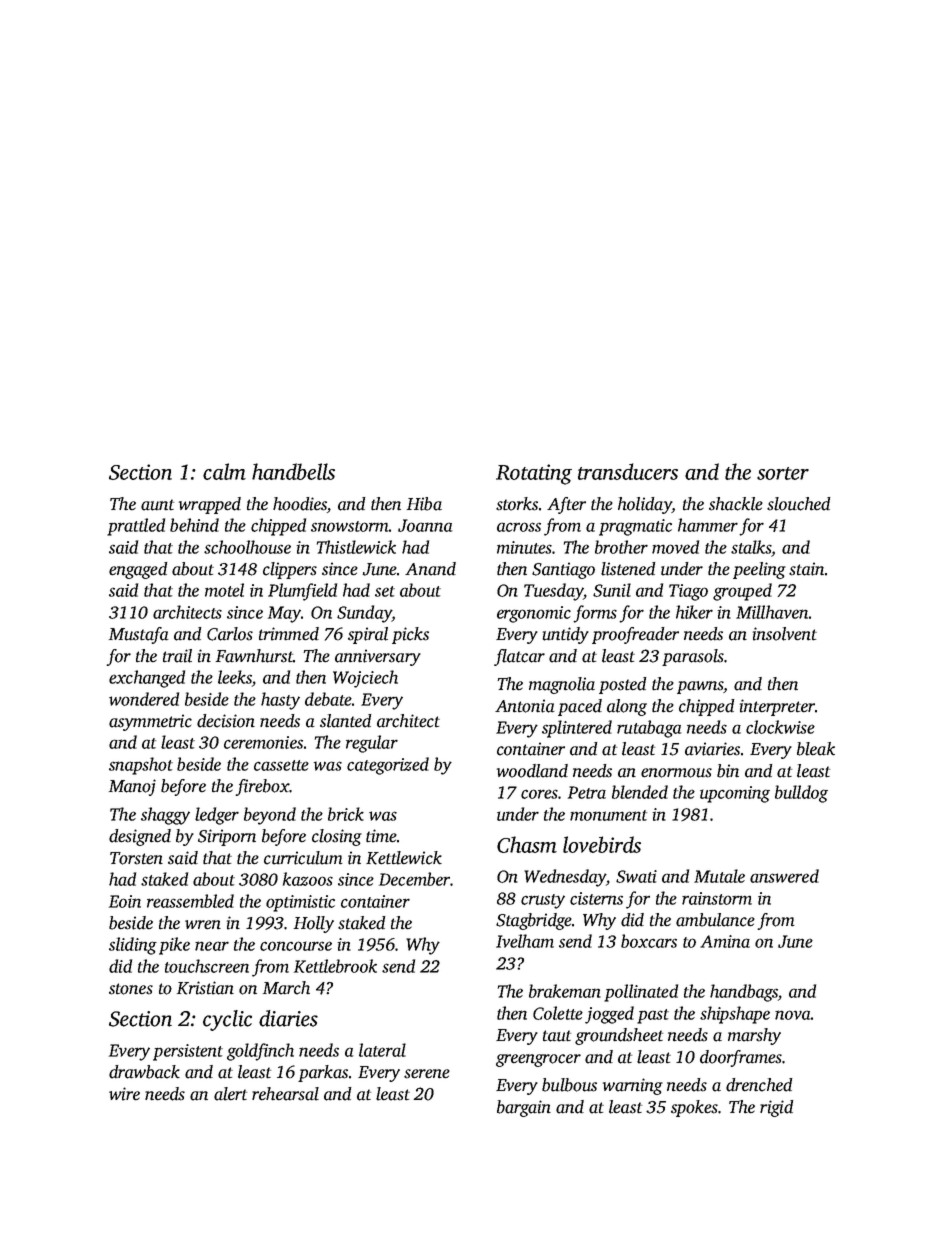 The image size is (952, 1233). Describe the element at coordinates (524, 1108) in the screenshot. I see `bargain` at that location.
